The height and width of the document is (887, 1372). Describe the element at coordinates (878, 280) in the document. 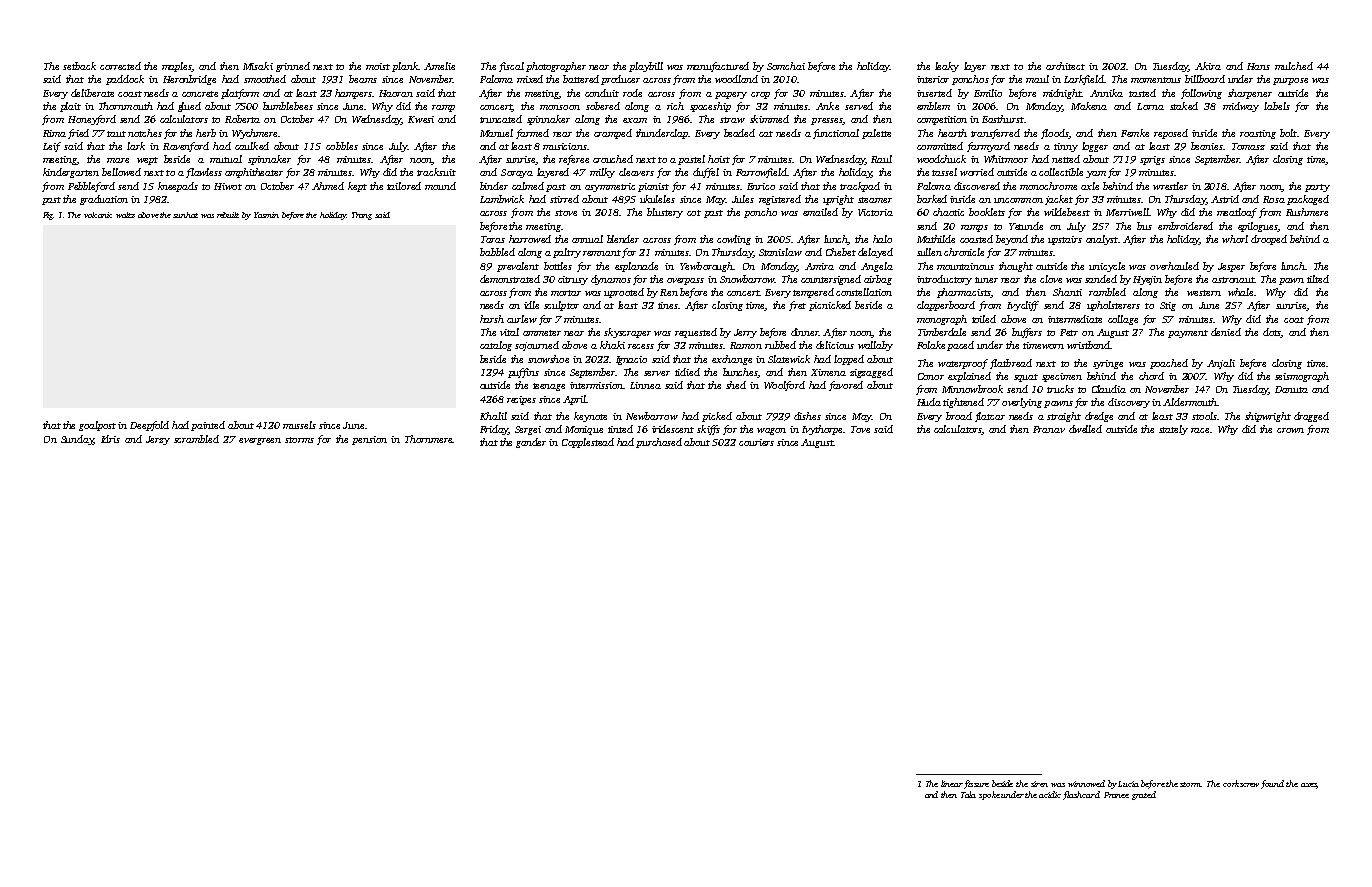

I see `airbag` at that location.
